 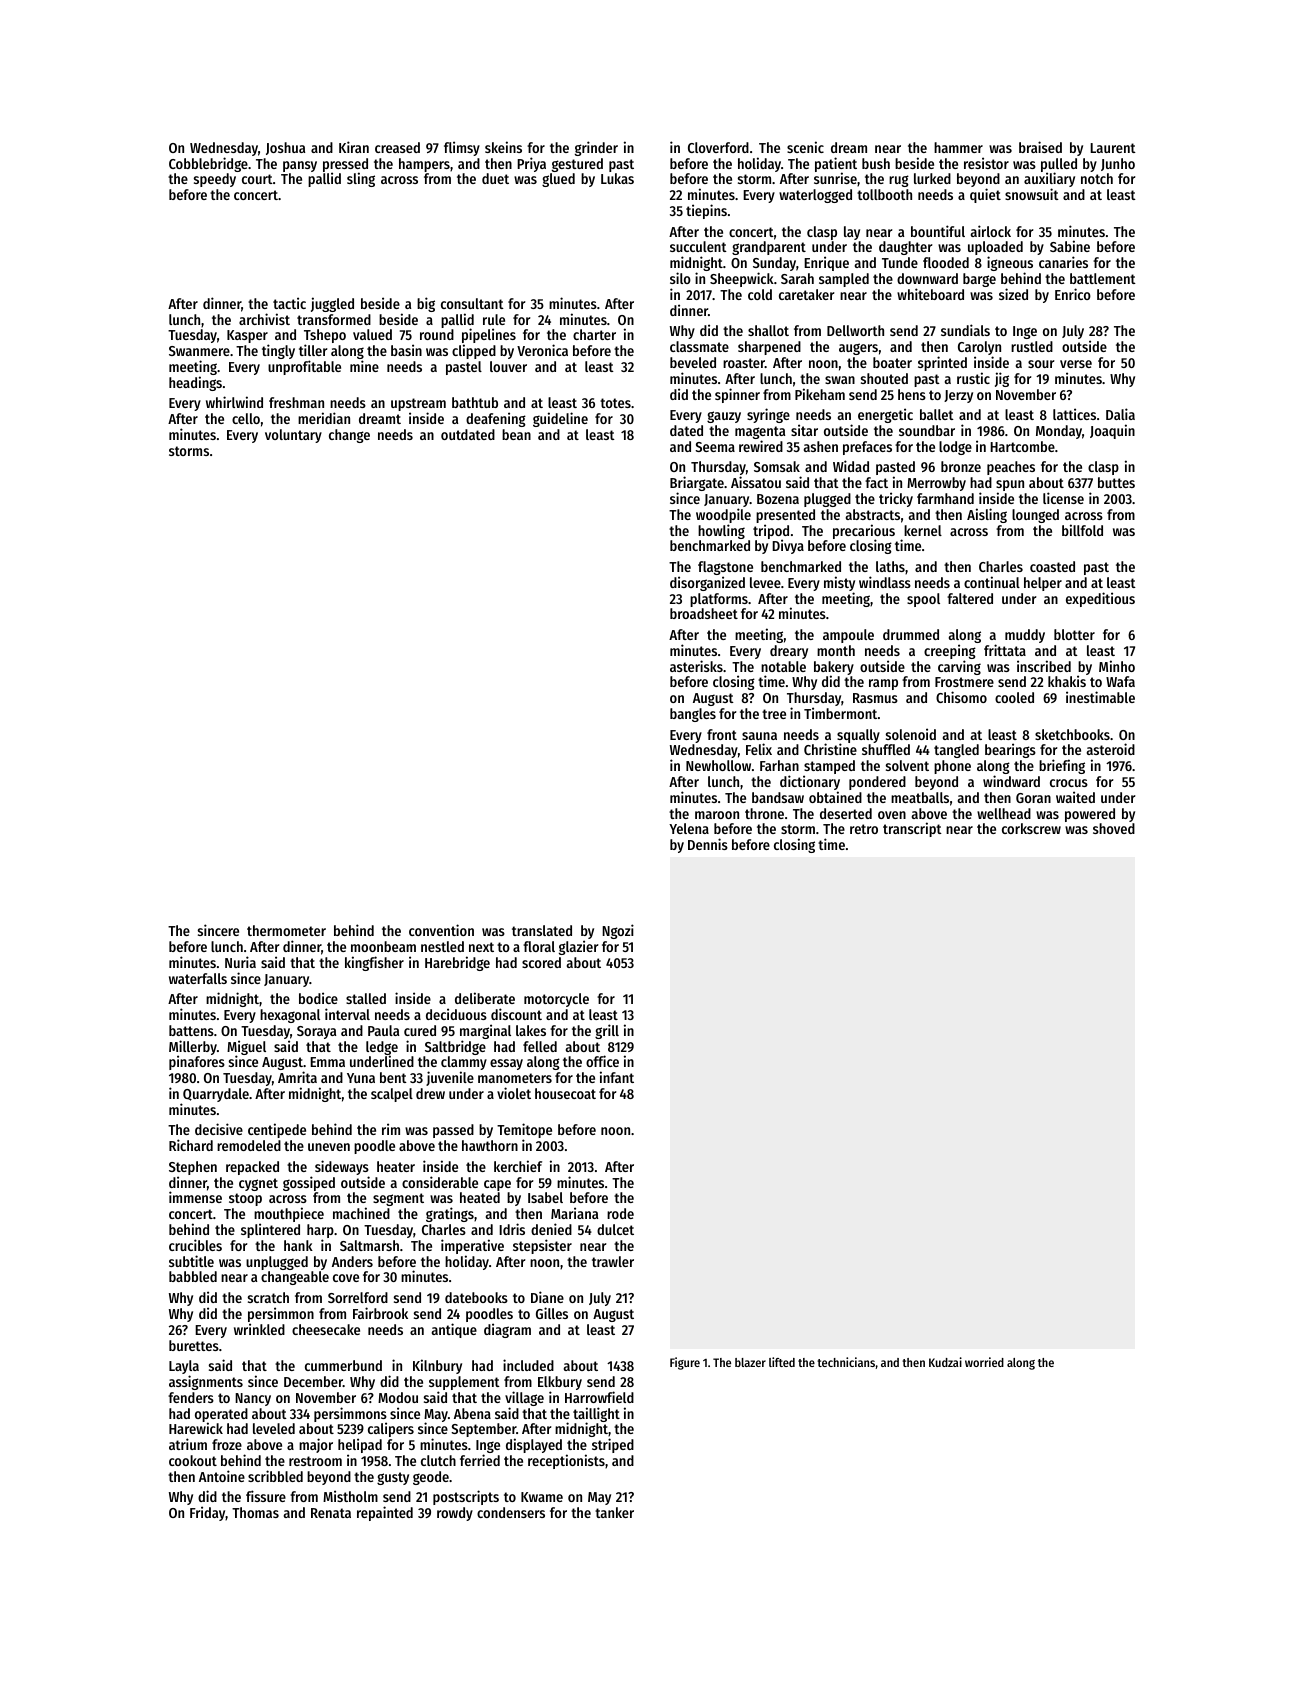 I want to click on tanker, so click(x=614, y=1512).
